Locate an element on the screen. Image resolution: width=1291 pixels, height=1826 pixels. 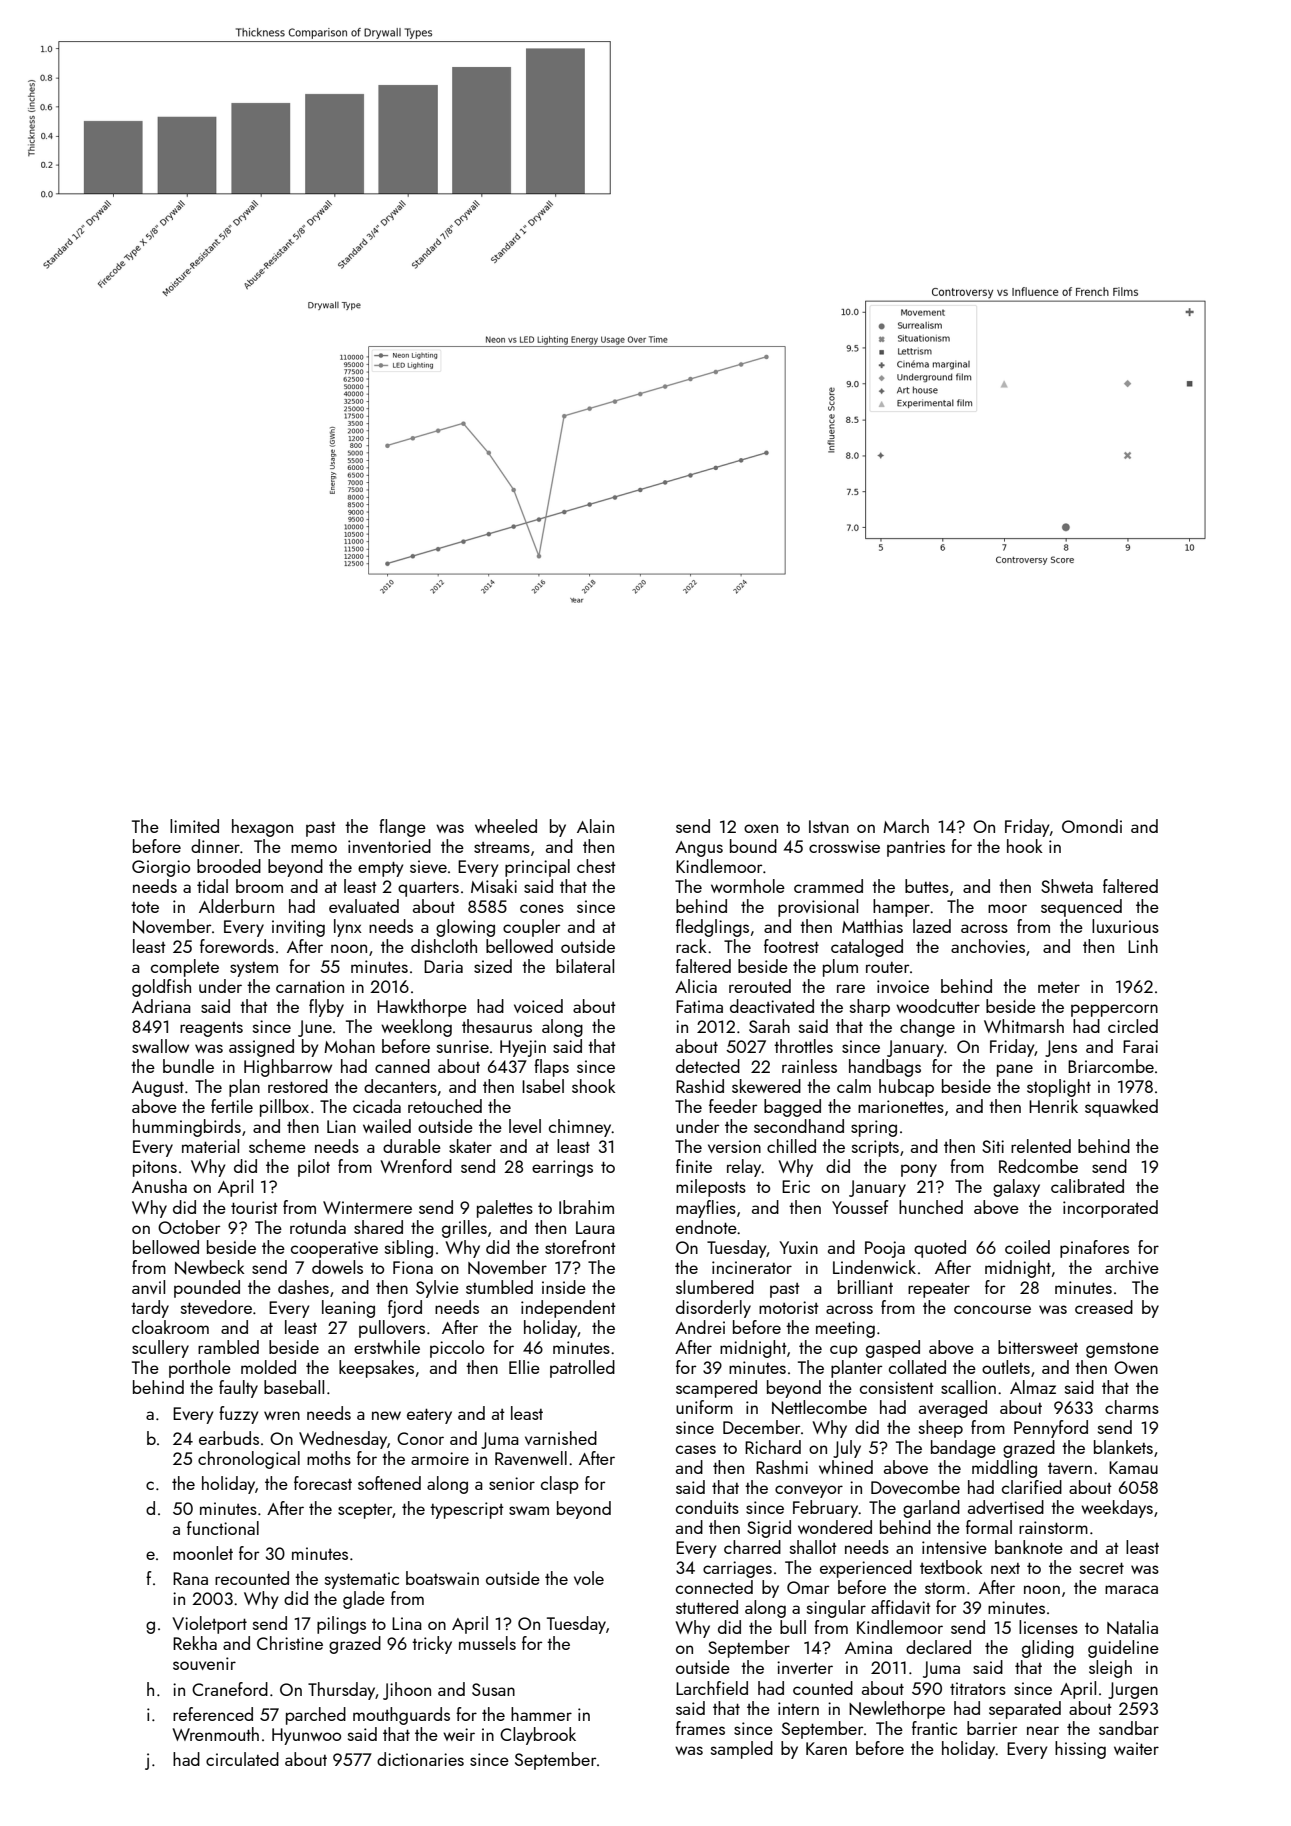
bundle is located at coordinates (188, 1066).
